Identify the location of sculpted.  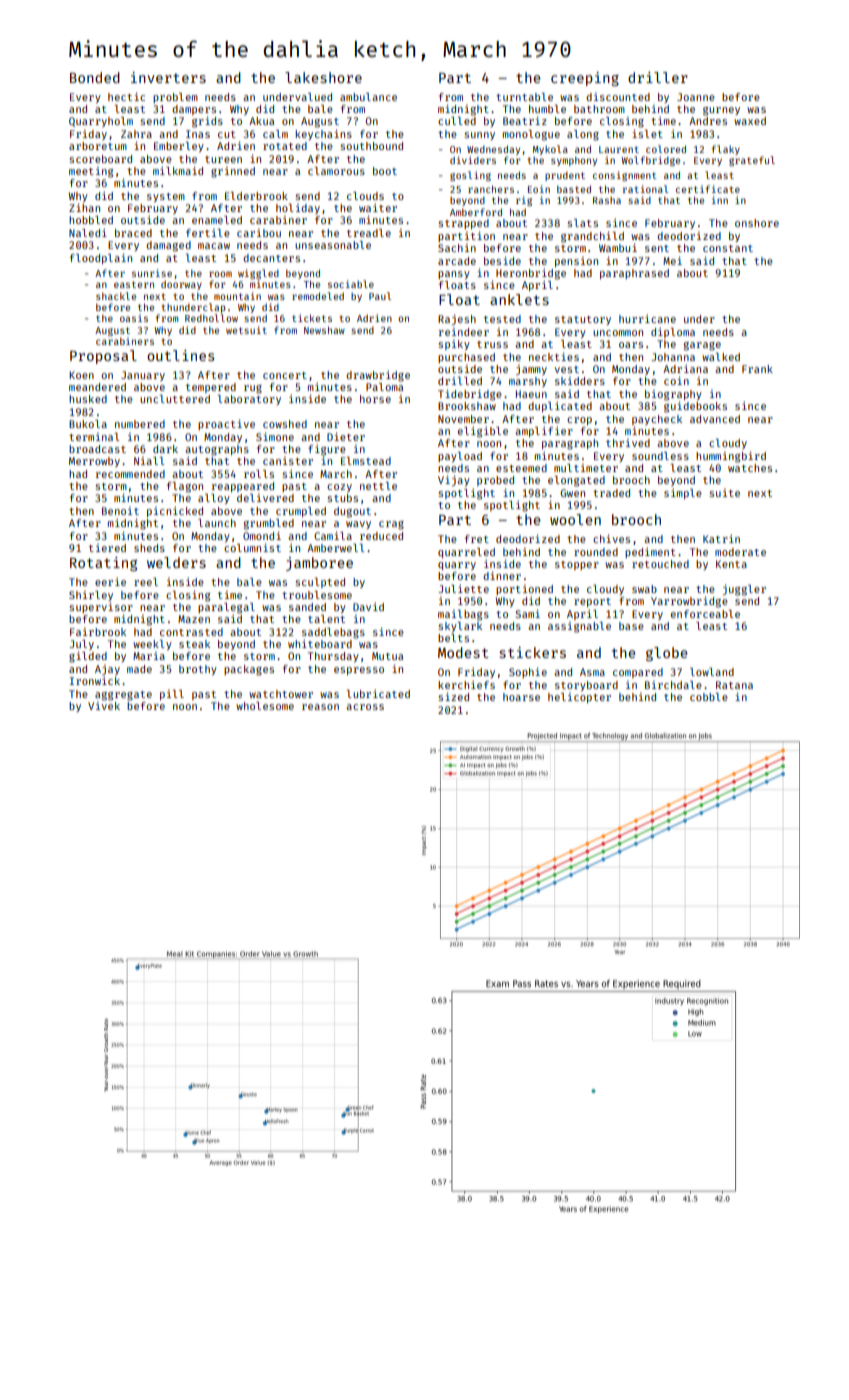
(320, 583).
